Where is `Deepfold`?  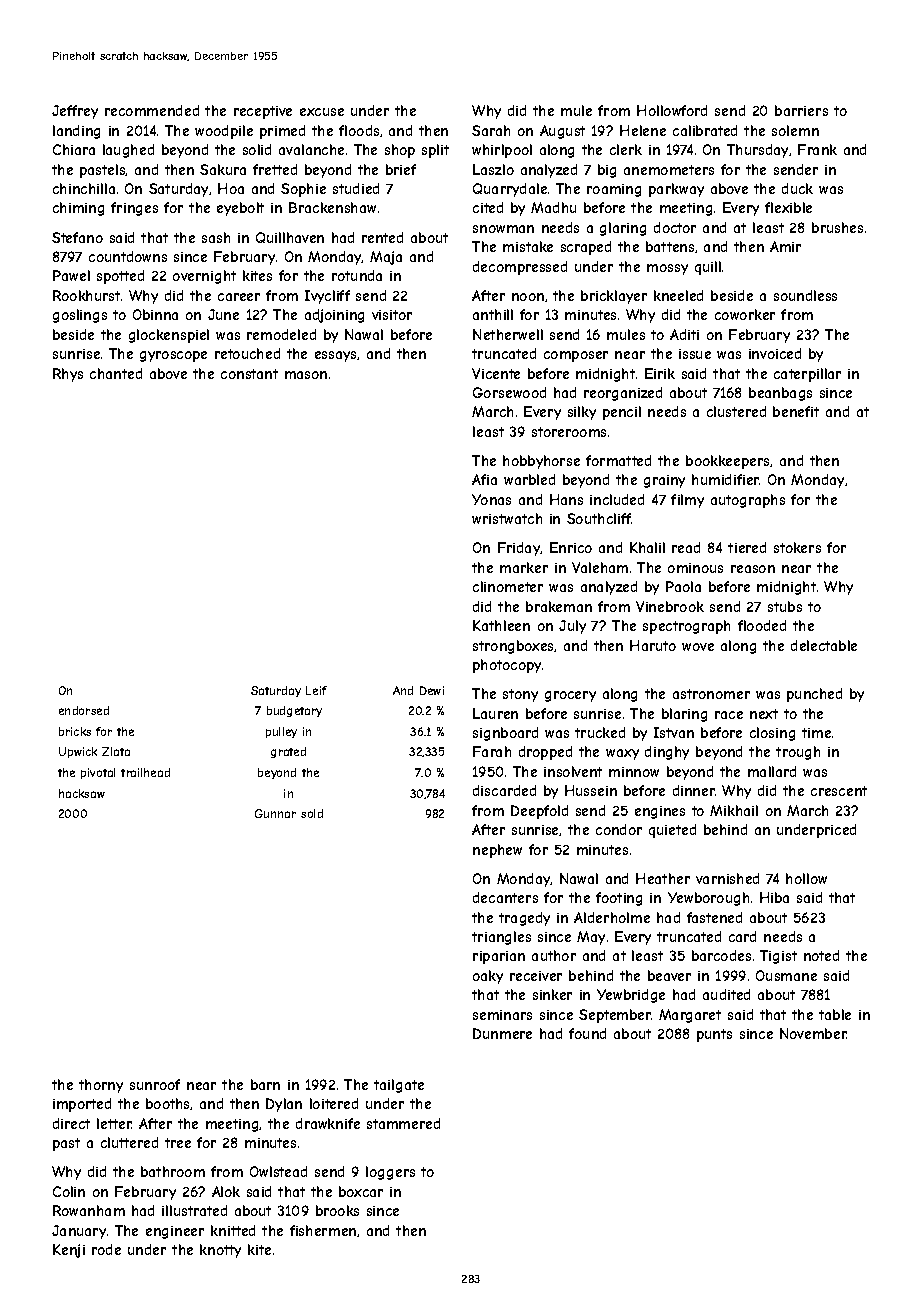 Deepfold is located at coordinates (539, 812).
